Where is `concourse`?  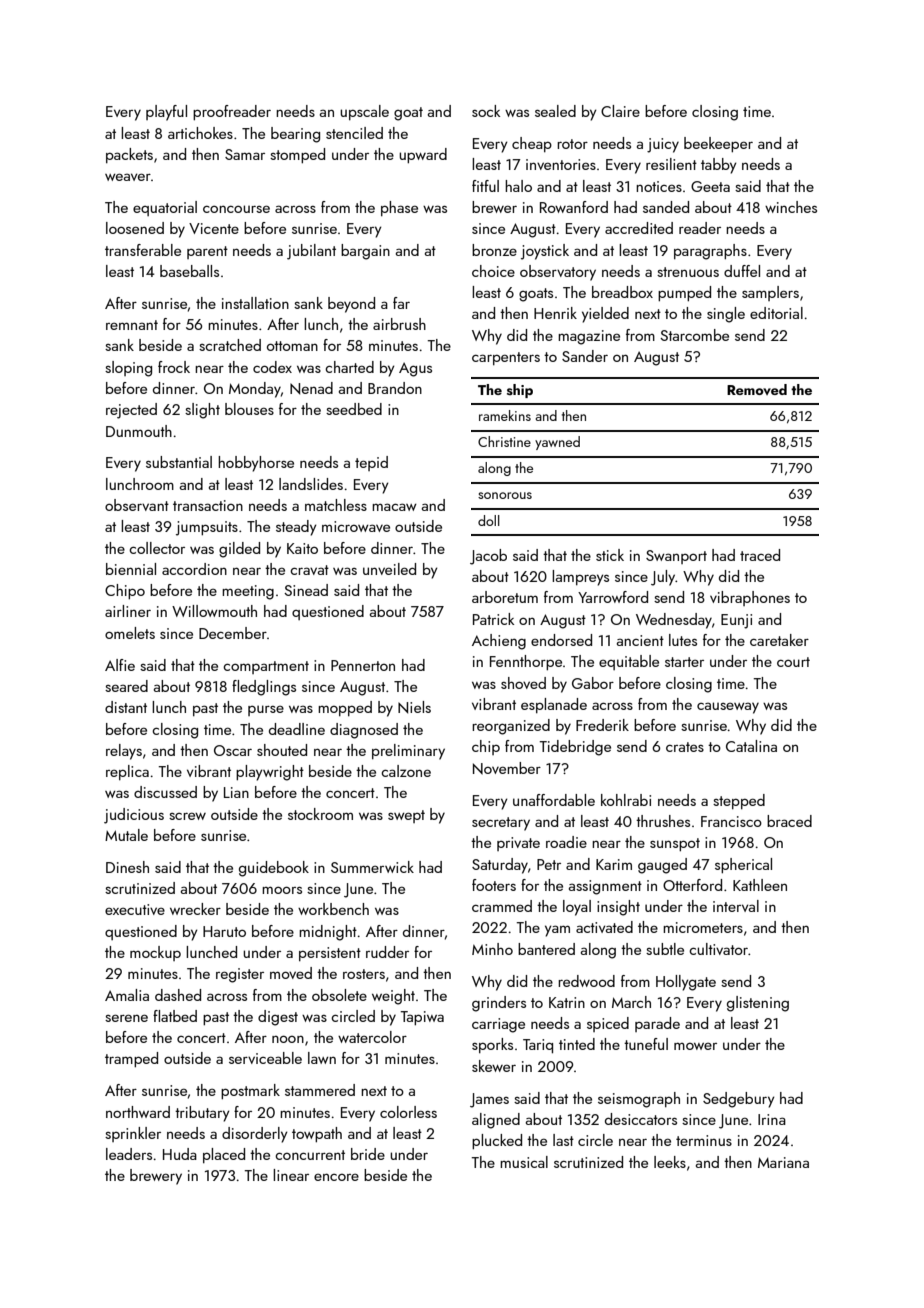
concourse is located at coordinates (236, 209).
